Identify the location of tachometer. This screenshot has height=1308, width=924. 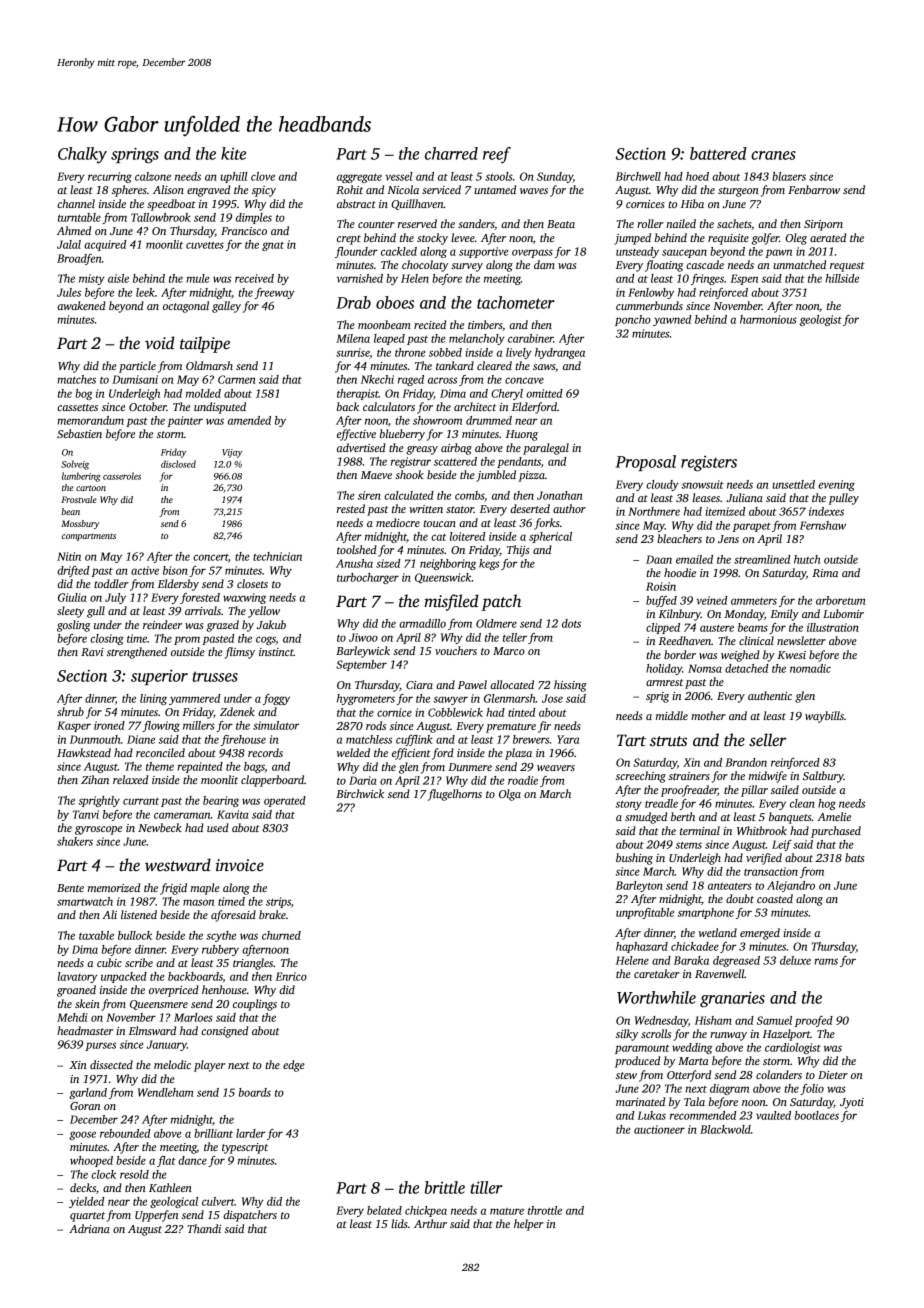
(516, 302).
